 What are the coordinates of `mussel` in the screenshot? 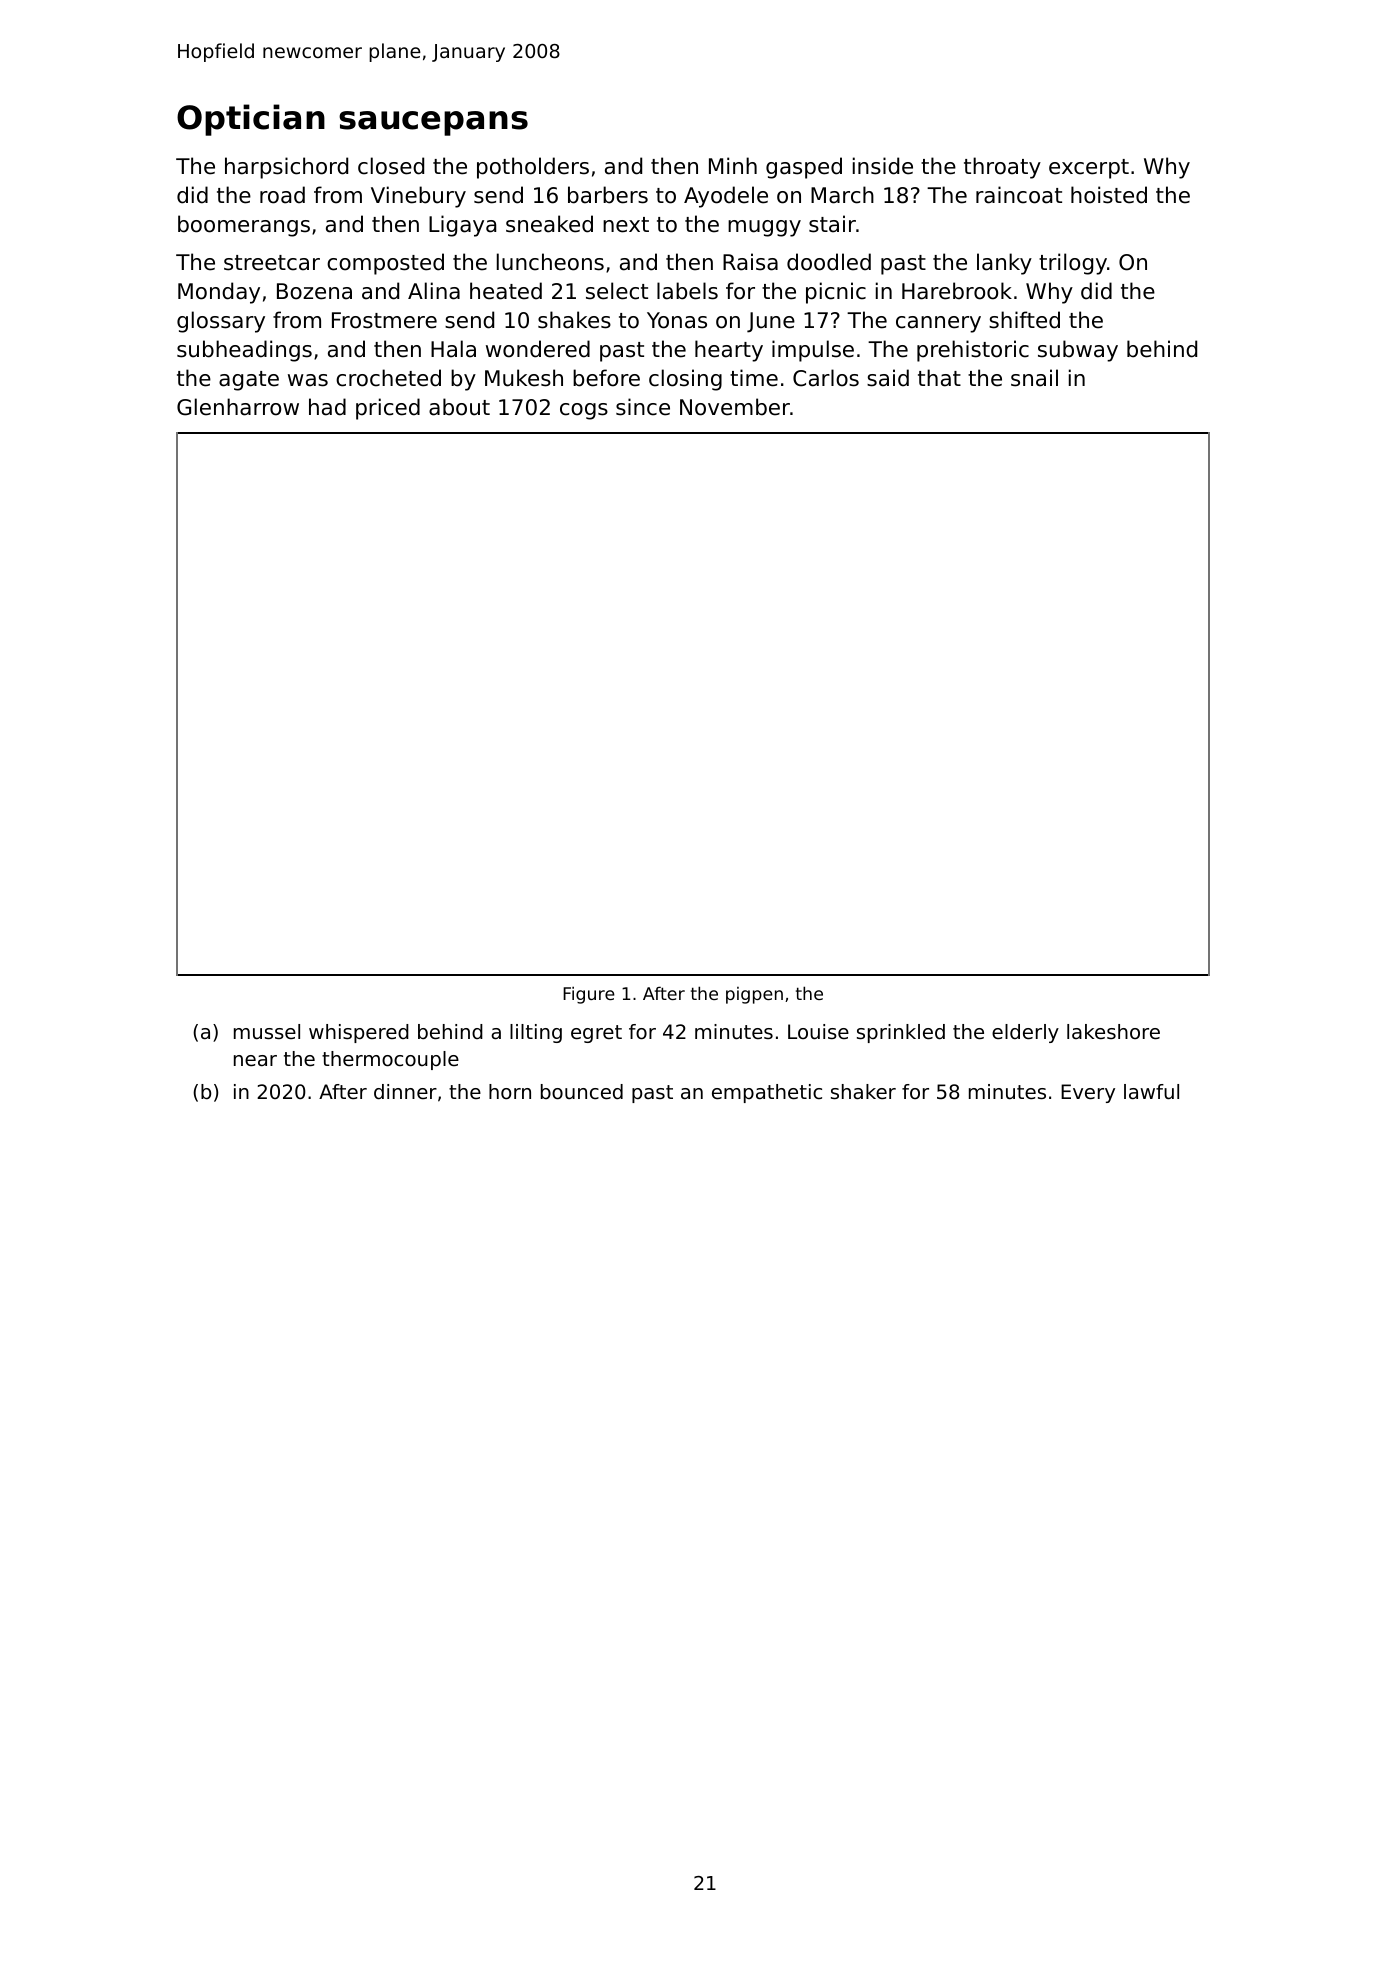 It's located at (267, 1032).
